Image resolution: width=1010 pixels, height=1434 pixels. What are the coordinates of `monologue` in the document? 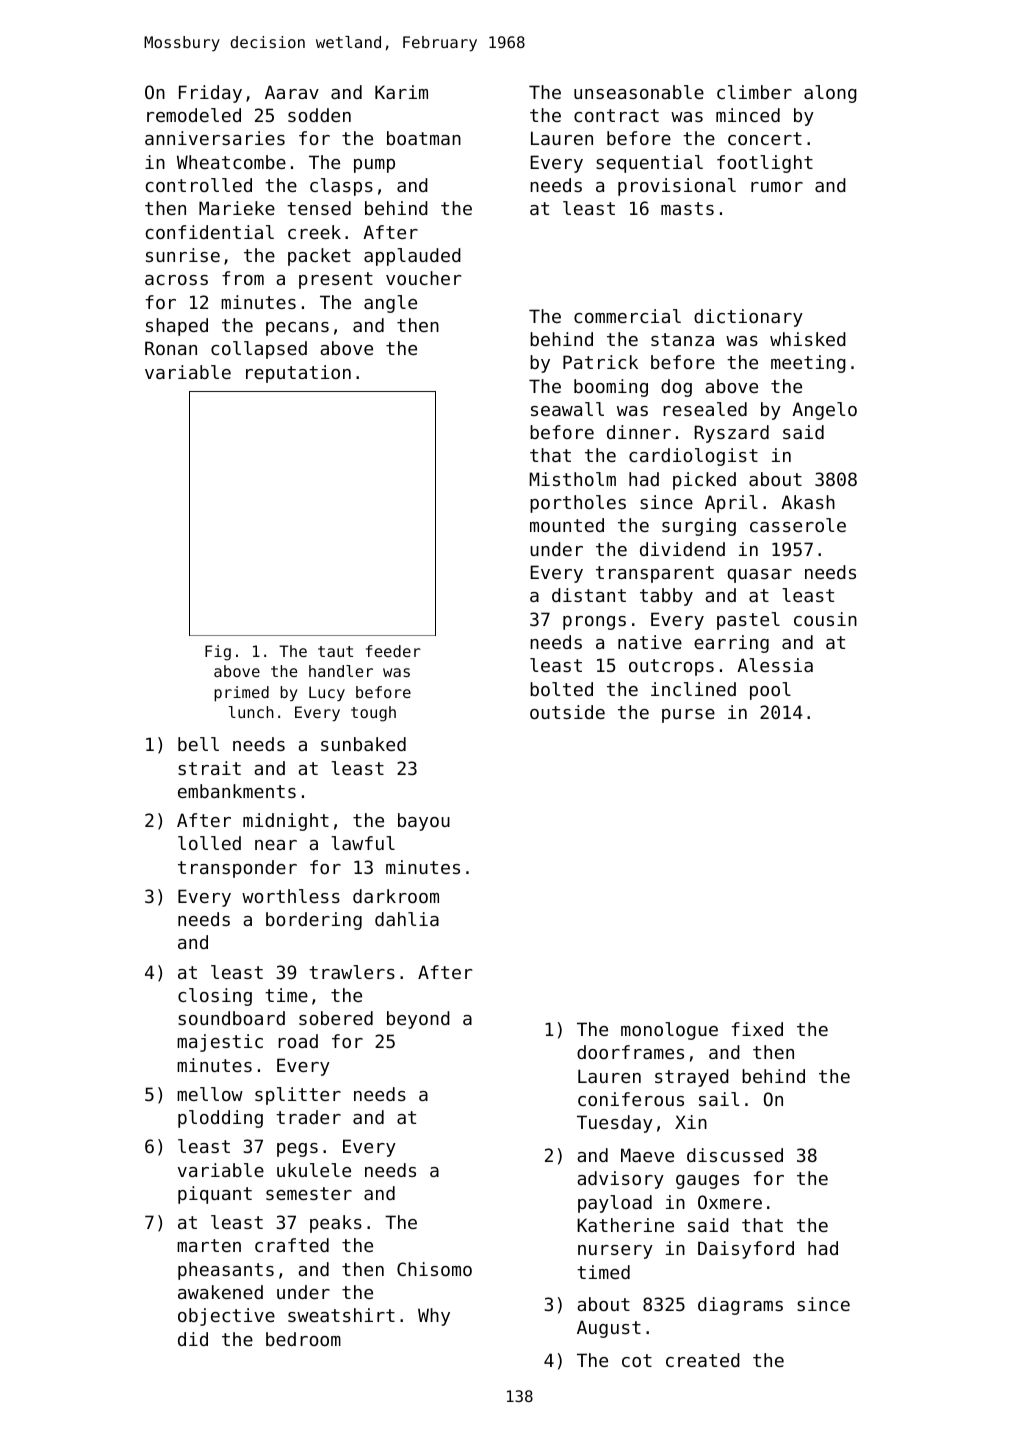 It's located at (669, 1031).
